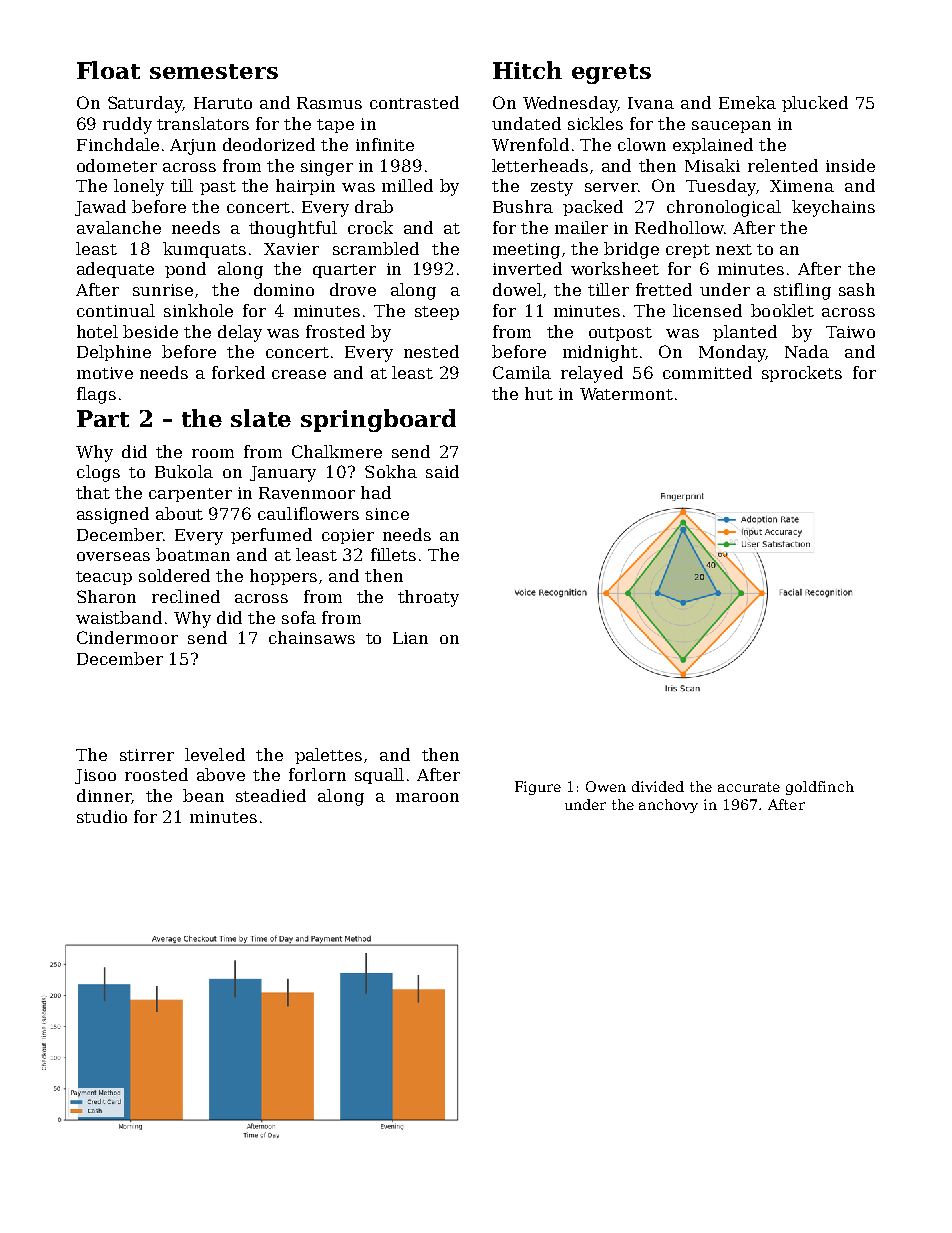 The image size is (952, 1233). Describe the element at coordinates (611, 187) in the document. I see `server` at that location.
